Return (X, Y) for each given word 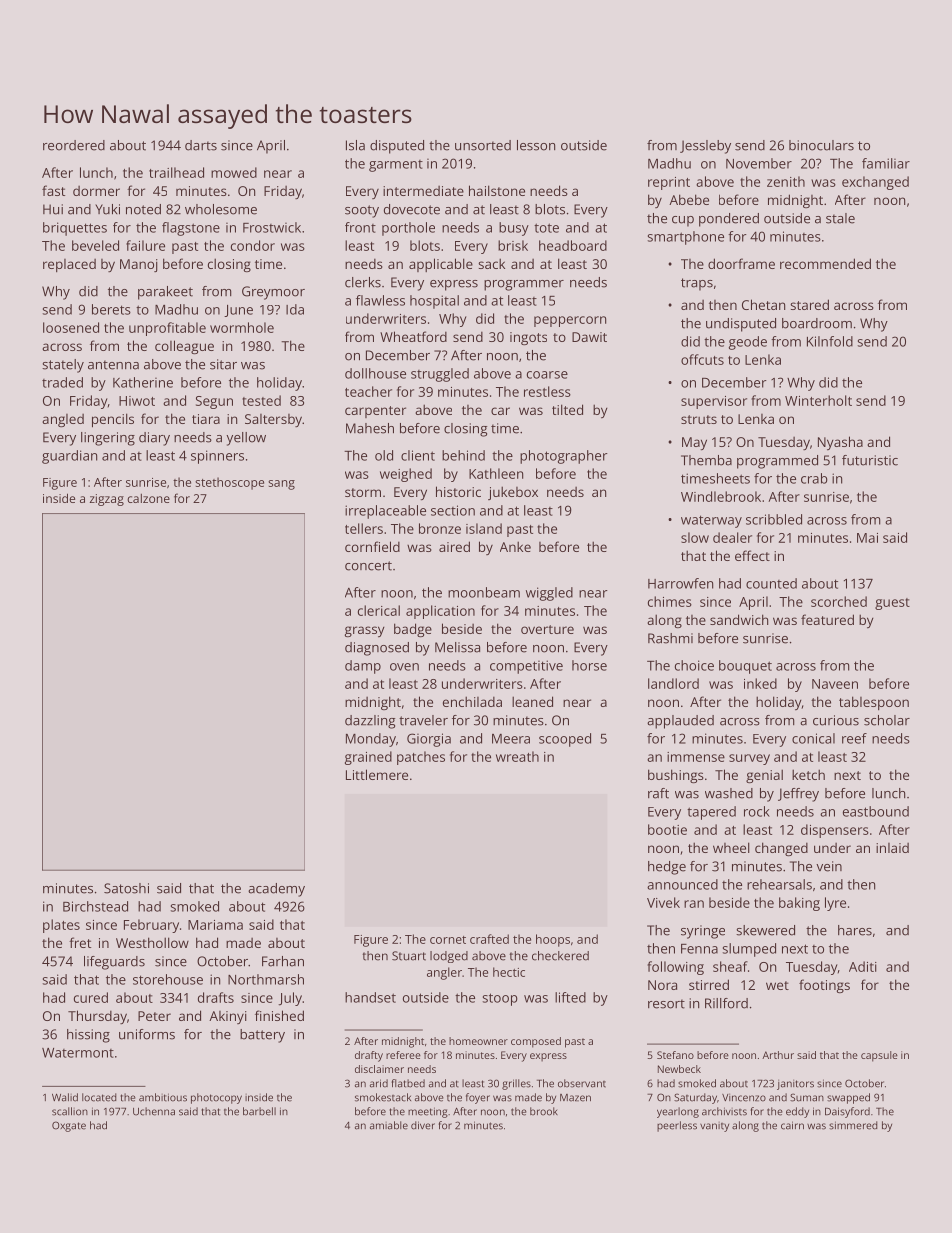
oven (404, 667)
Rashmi (670, 638)
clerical (379, 610)
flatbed (408, 1083)
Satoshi (126, 888)
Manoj (139, 265)
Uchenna (154, 1111)
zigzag (107, 500)
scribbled (774, 519)
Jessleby (705, 147)
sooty (362, 211)
